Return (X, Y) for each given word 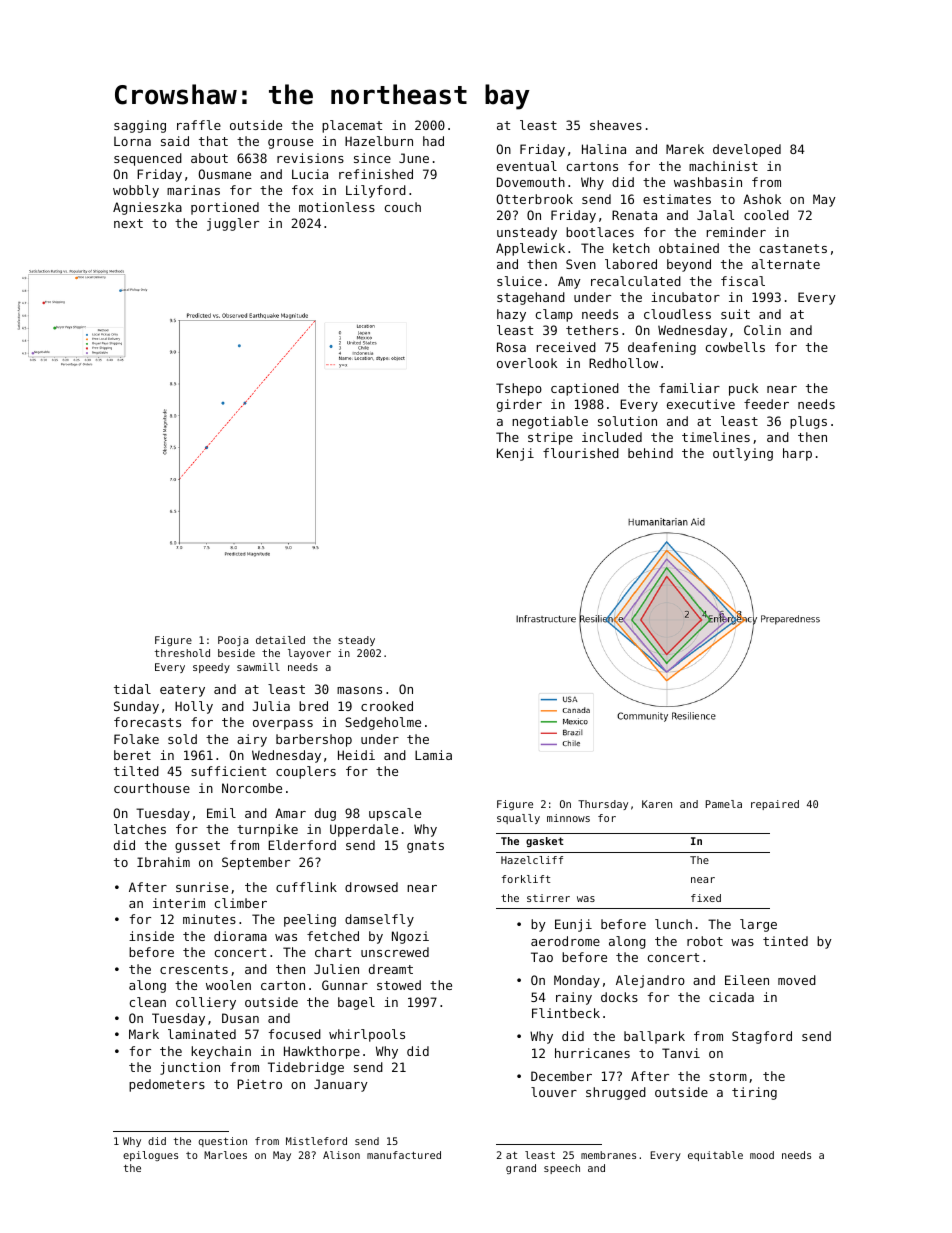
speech (562, 1169)
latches (140, 829)
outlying (743, 454)
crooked (387, 706)
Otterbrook (534, 199)
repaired (775, 805)
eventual (527, 166)
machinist (723, 166)
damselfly (379, 920)
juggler (233, 224)
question (222, 1142)
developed (747, 150)
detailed (280, 640)
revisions (310, 158)
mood (762, 1155)
